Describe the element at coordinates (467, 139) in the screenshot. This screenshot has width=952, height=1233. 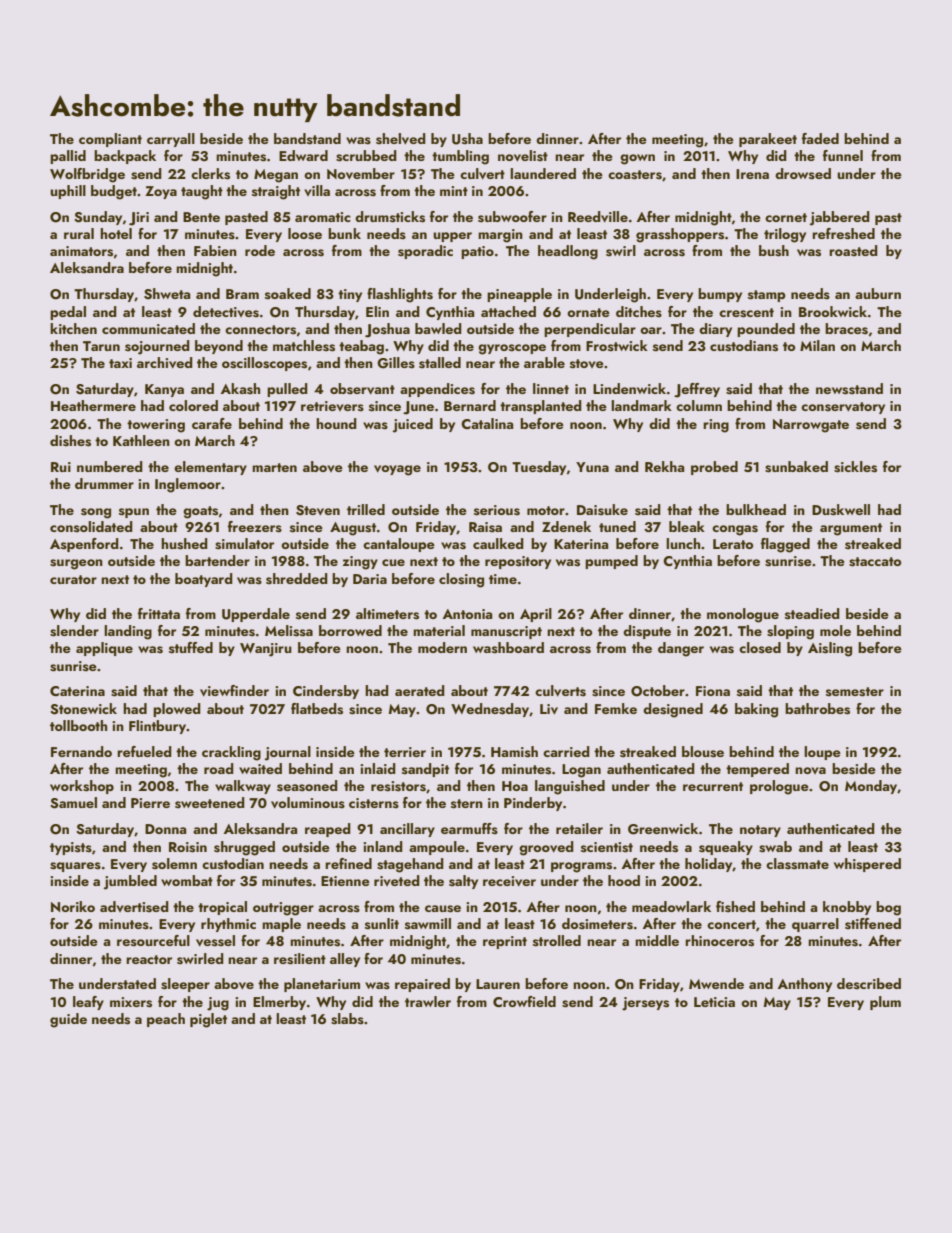
I see `Usha` at that location.
